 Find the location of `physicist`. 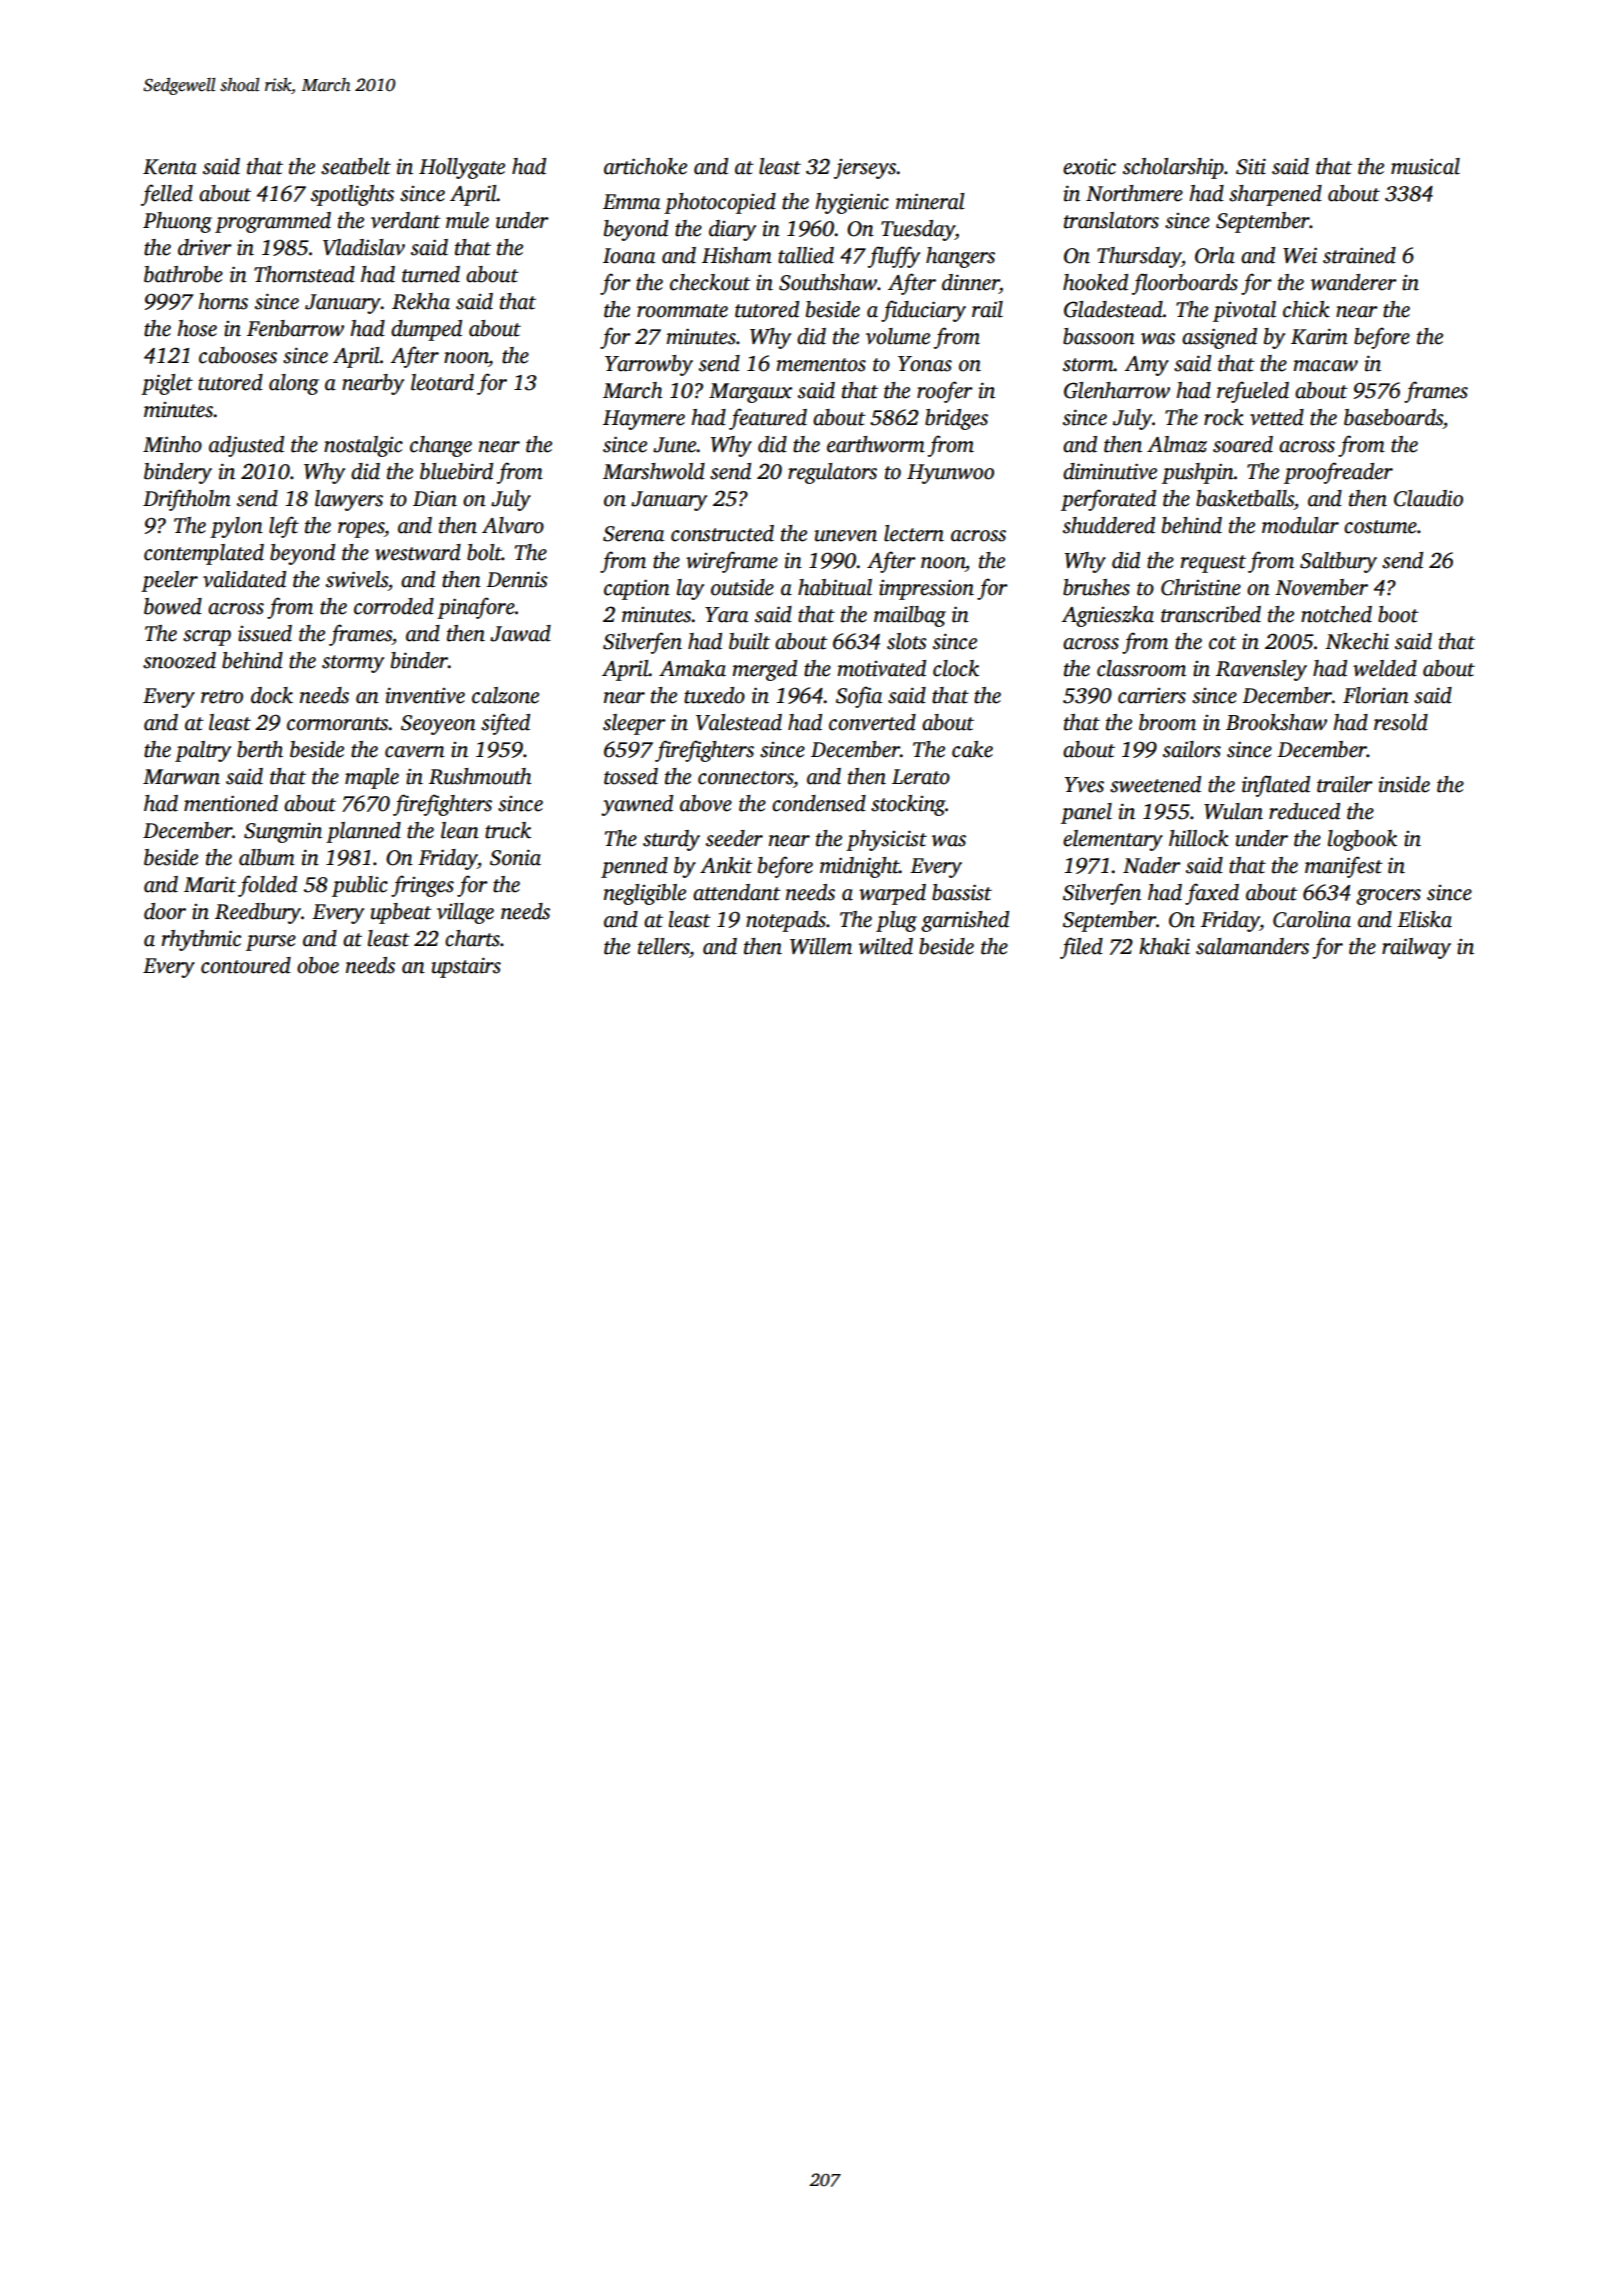

physicist is located at coordinates (886, 840).
